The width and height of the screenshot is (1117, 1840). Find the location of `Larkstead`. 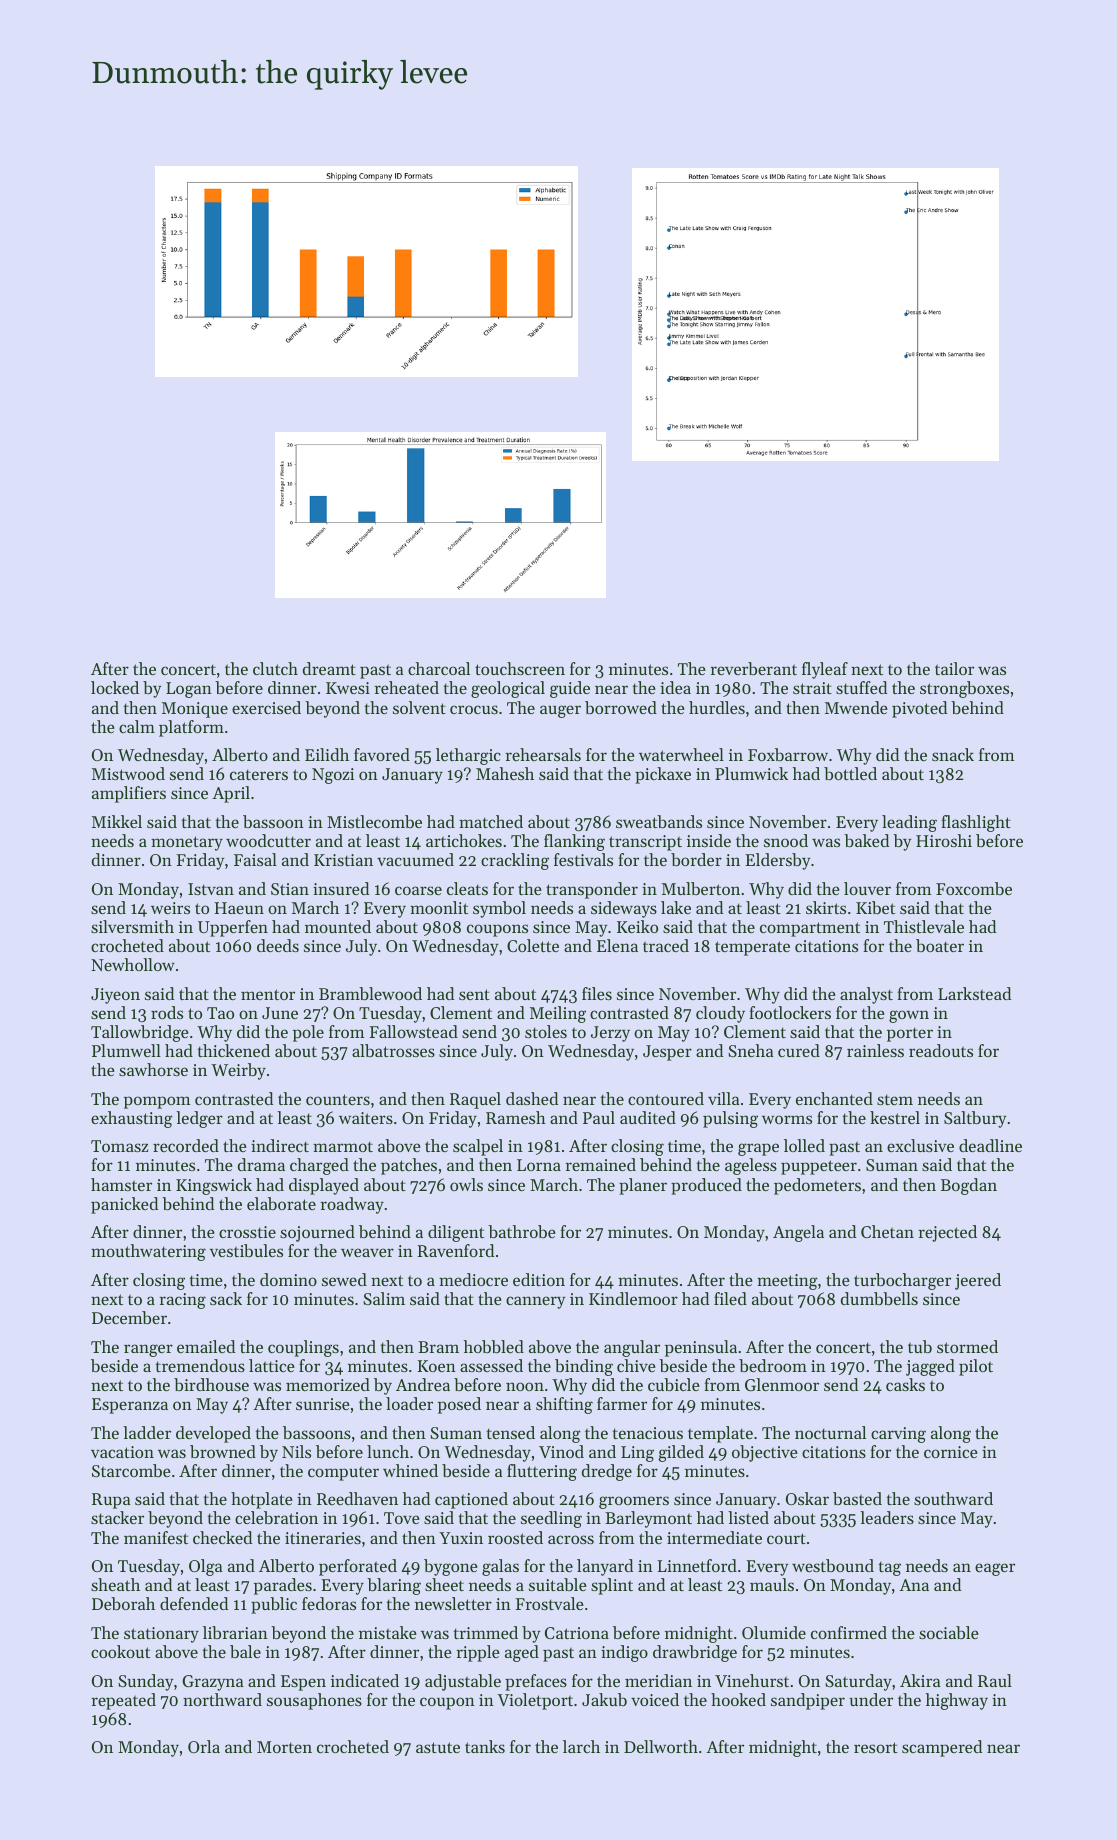

Larkstead is located at coordinates (974, 993).
